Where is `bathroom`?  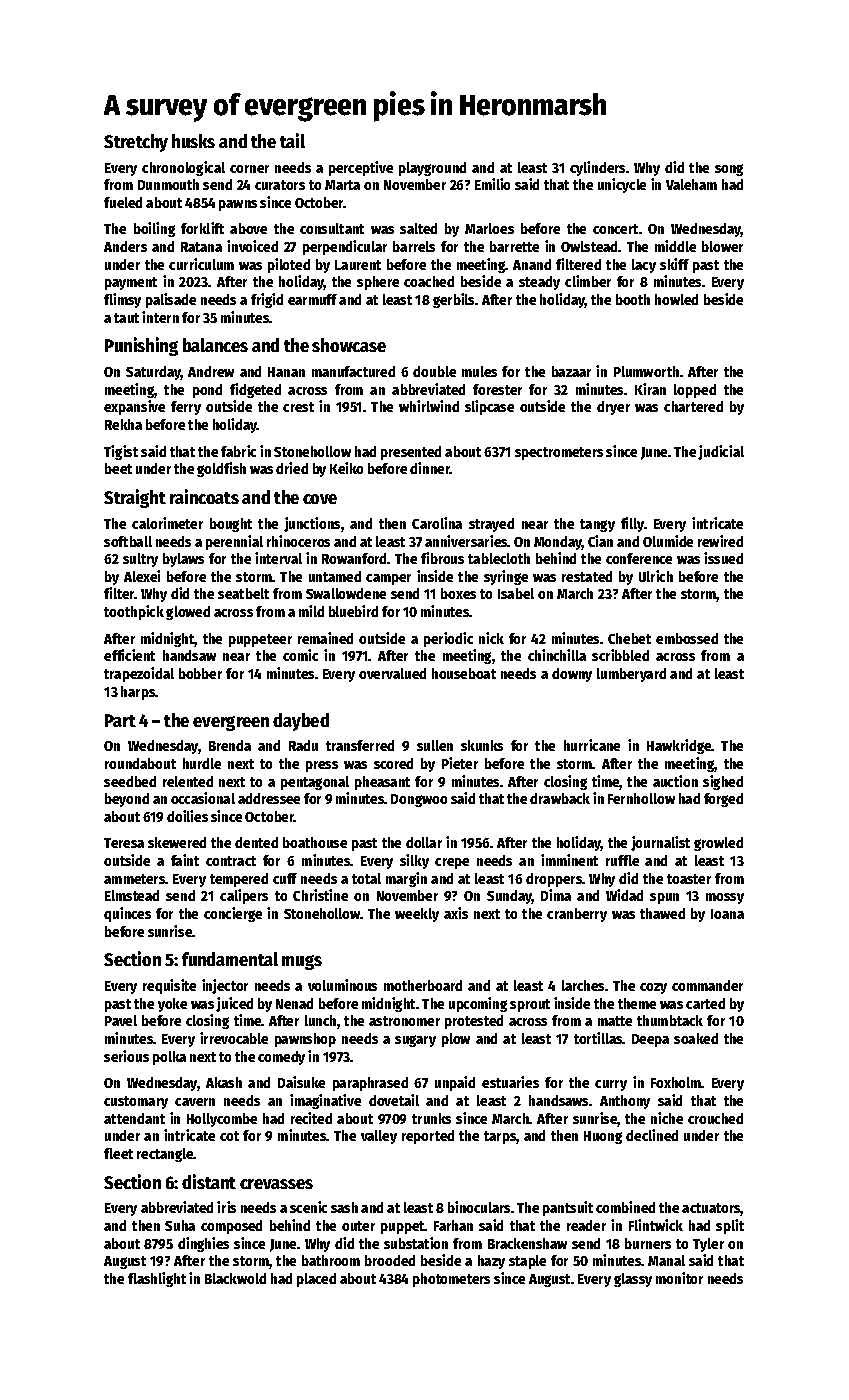 bathroom is located at coordinates (331, 1260).
